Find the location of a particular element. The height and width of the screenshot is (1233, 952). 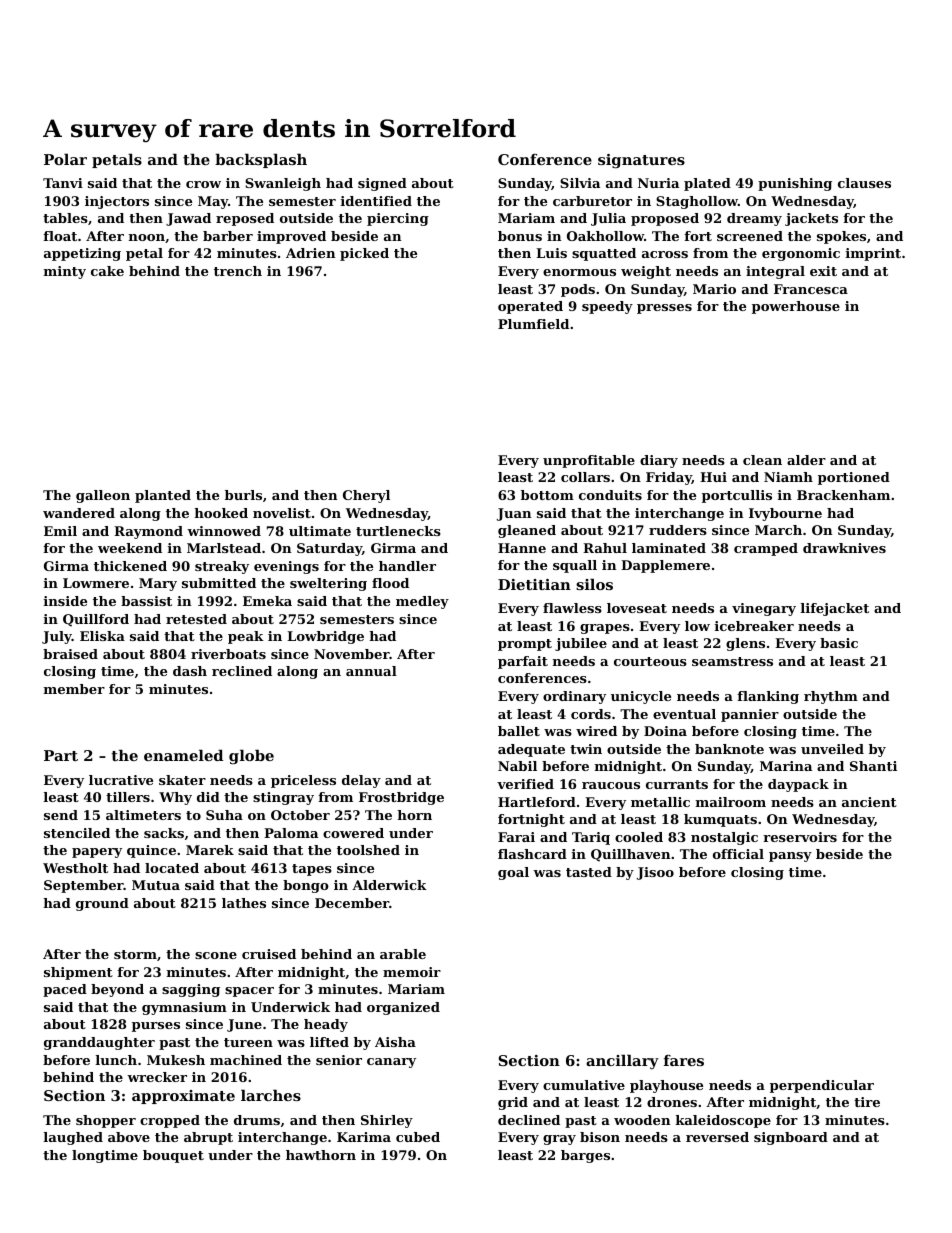

bottom is located at coordinates (547, 495).
